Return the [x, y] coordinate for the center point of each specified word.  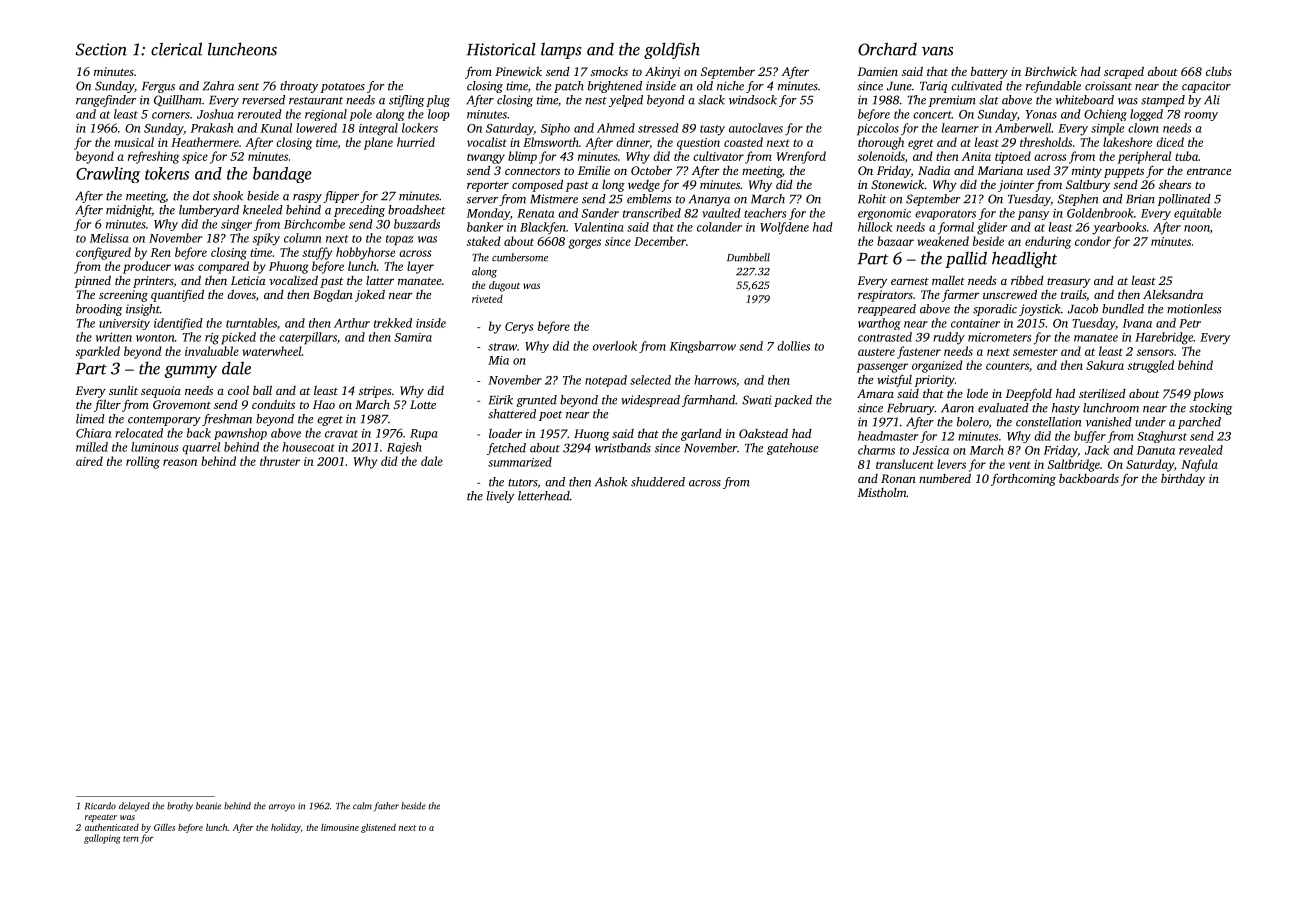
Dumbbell [748, 257]
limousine [340, 827]
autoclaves [756, 128]
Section [101, 49]
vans [937, 51]
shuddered [658, 482]
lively [500, 497]
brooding [99, 310]
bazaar [895, 241]
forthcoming [1023, 480]
